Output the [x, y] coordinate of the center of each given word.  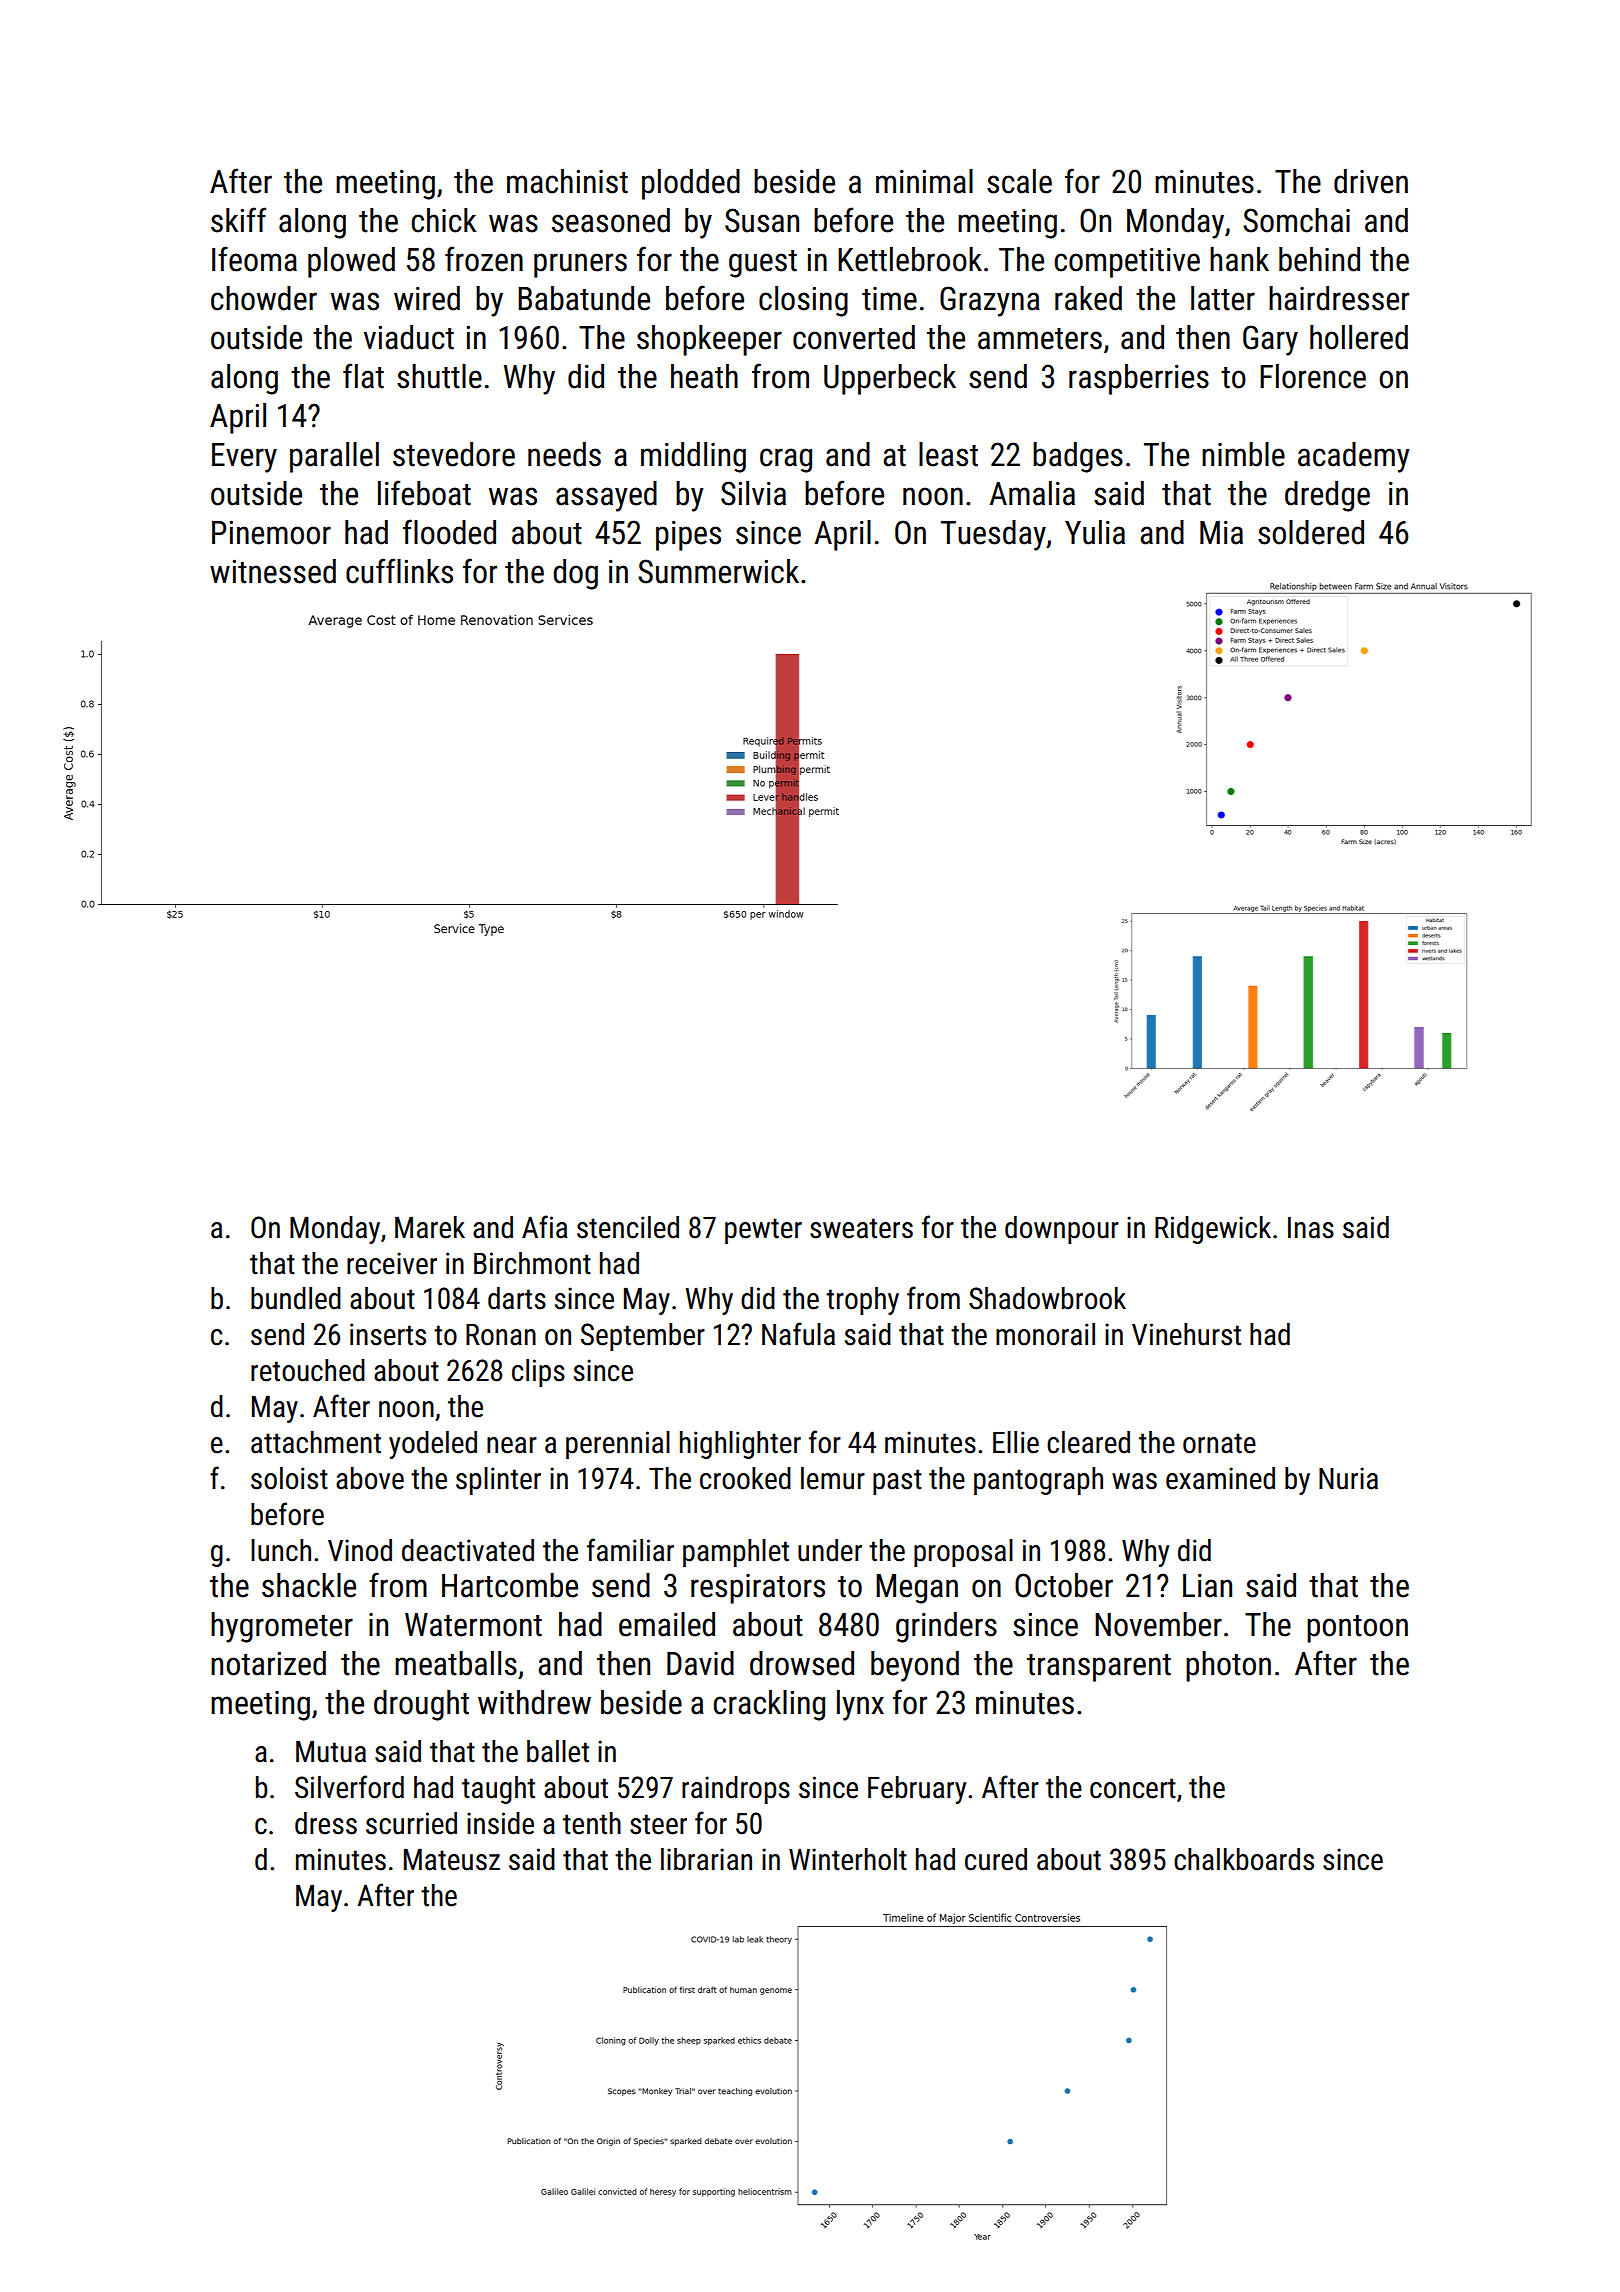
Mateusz [452, 1859]
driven [1371, 181]
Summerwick [718, 571]
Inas [1311, 1228]
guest [763, 264]
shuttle [439, 376]
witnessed [273, 571]
